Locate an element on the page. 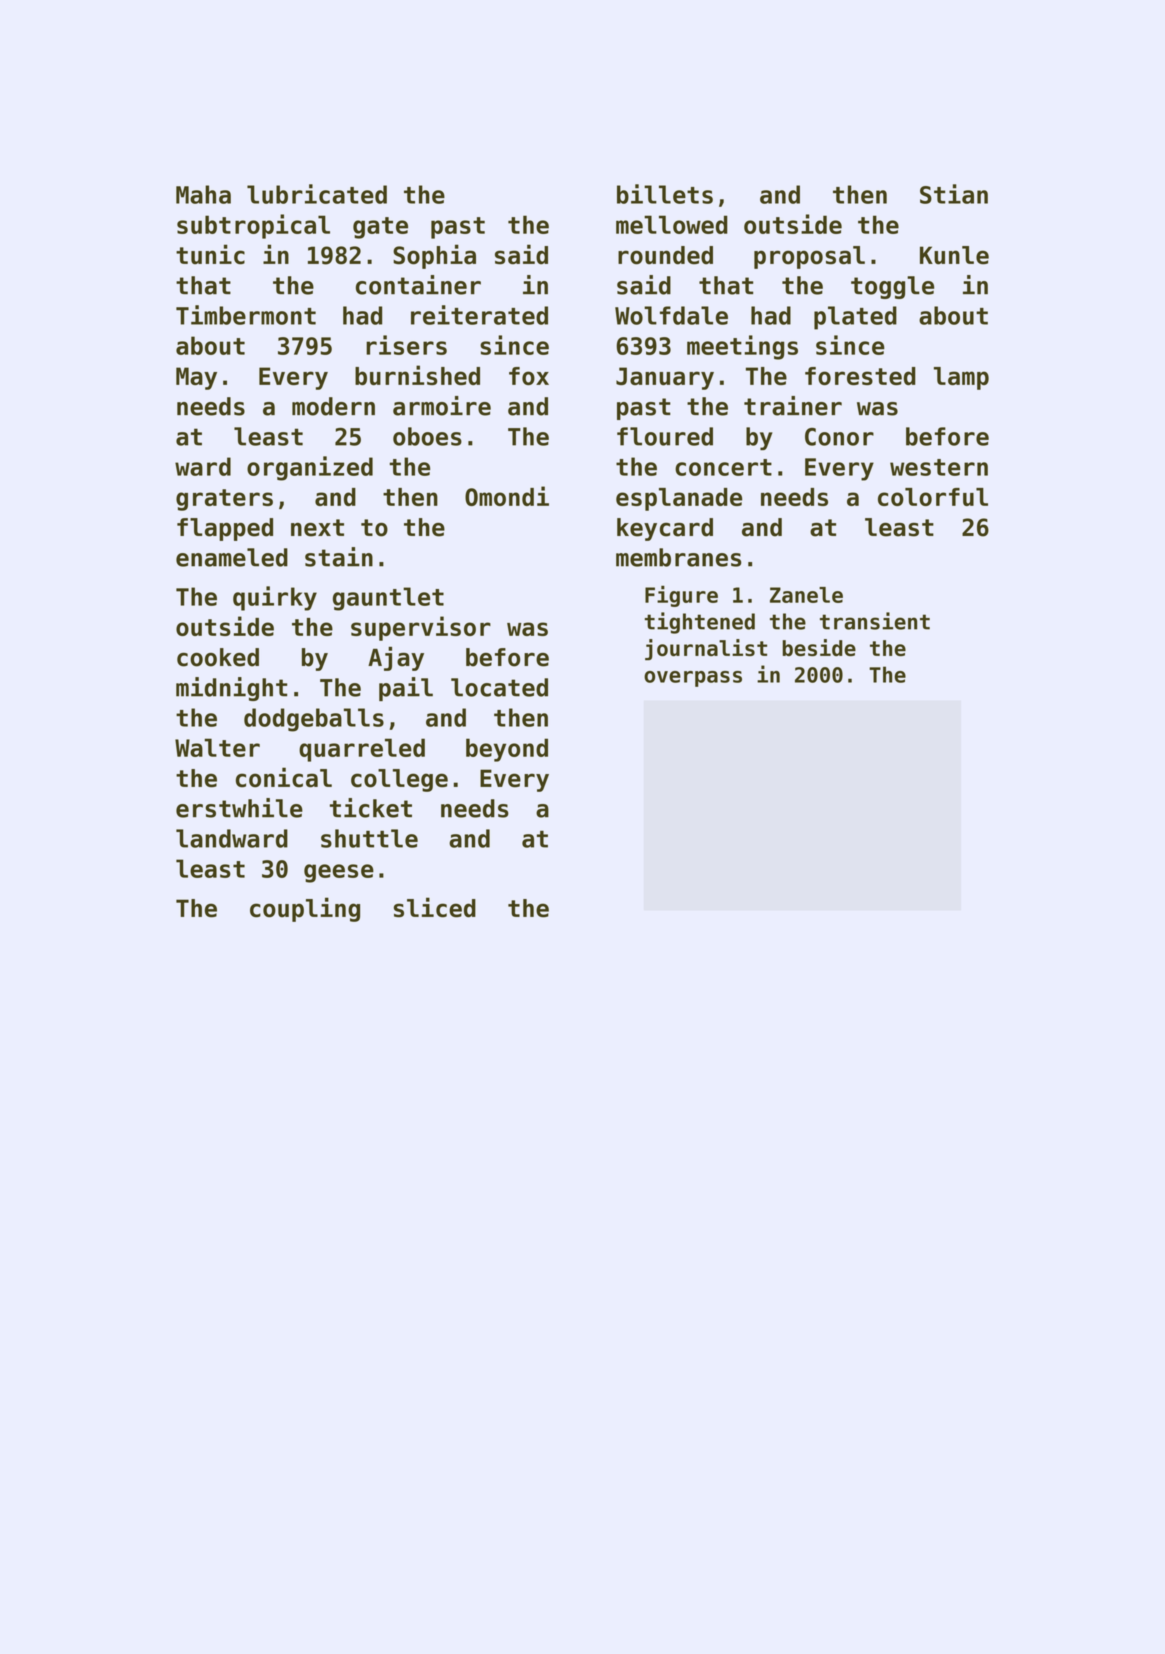 This page has height=1654, width=1165. floured is located at coordinates (665, 436).
